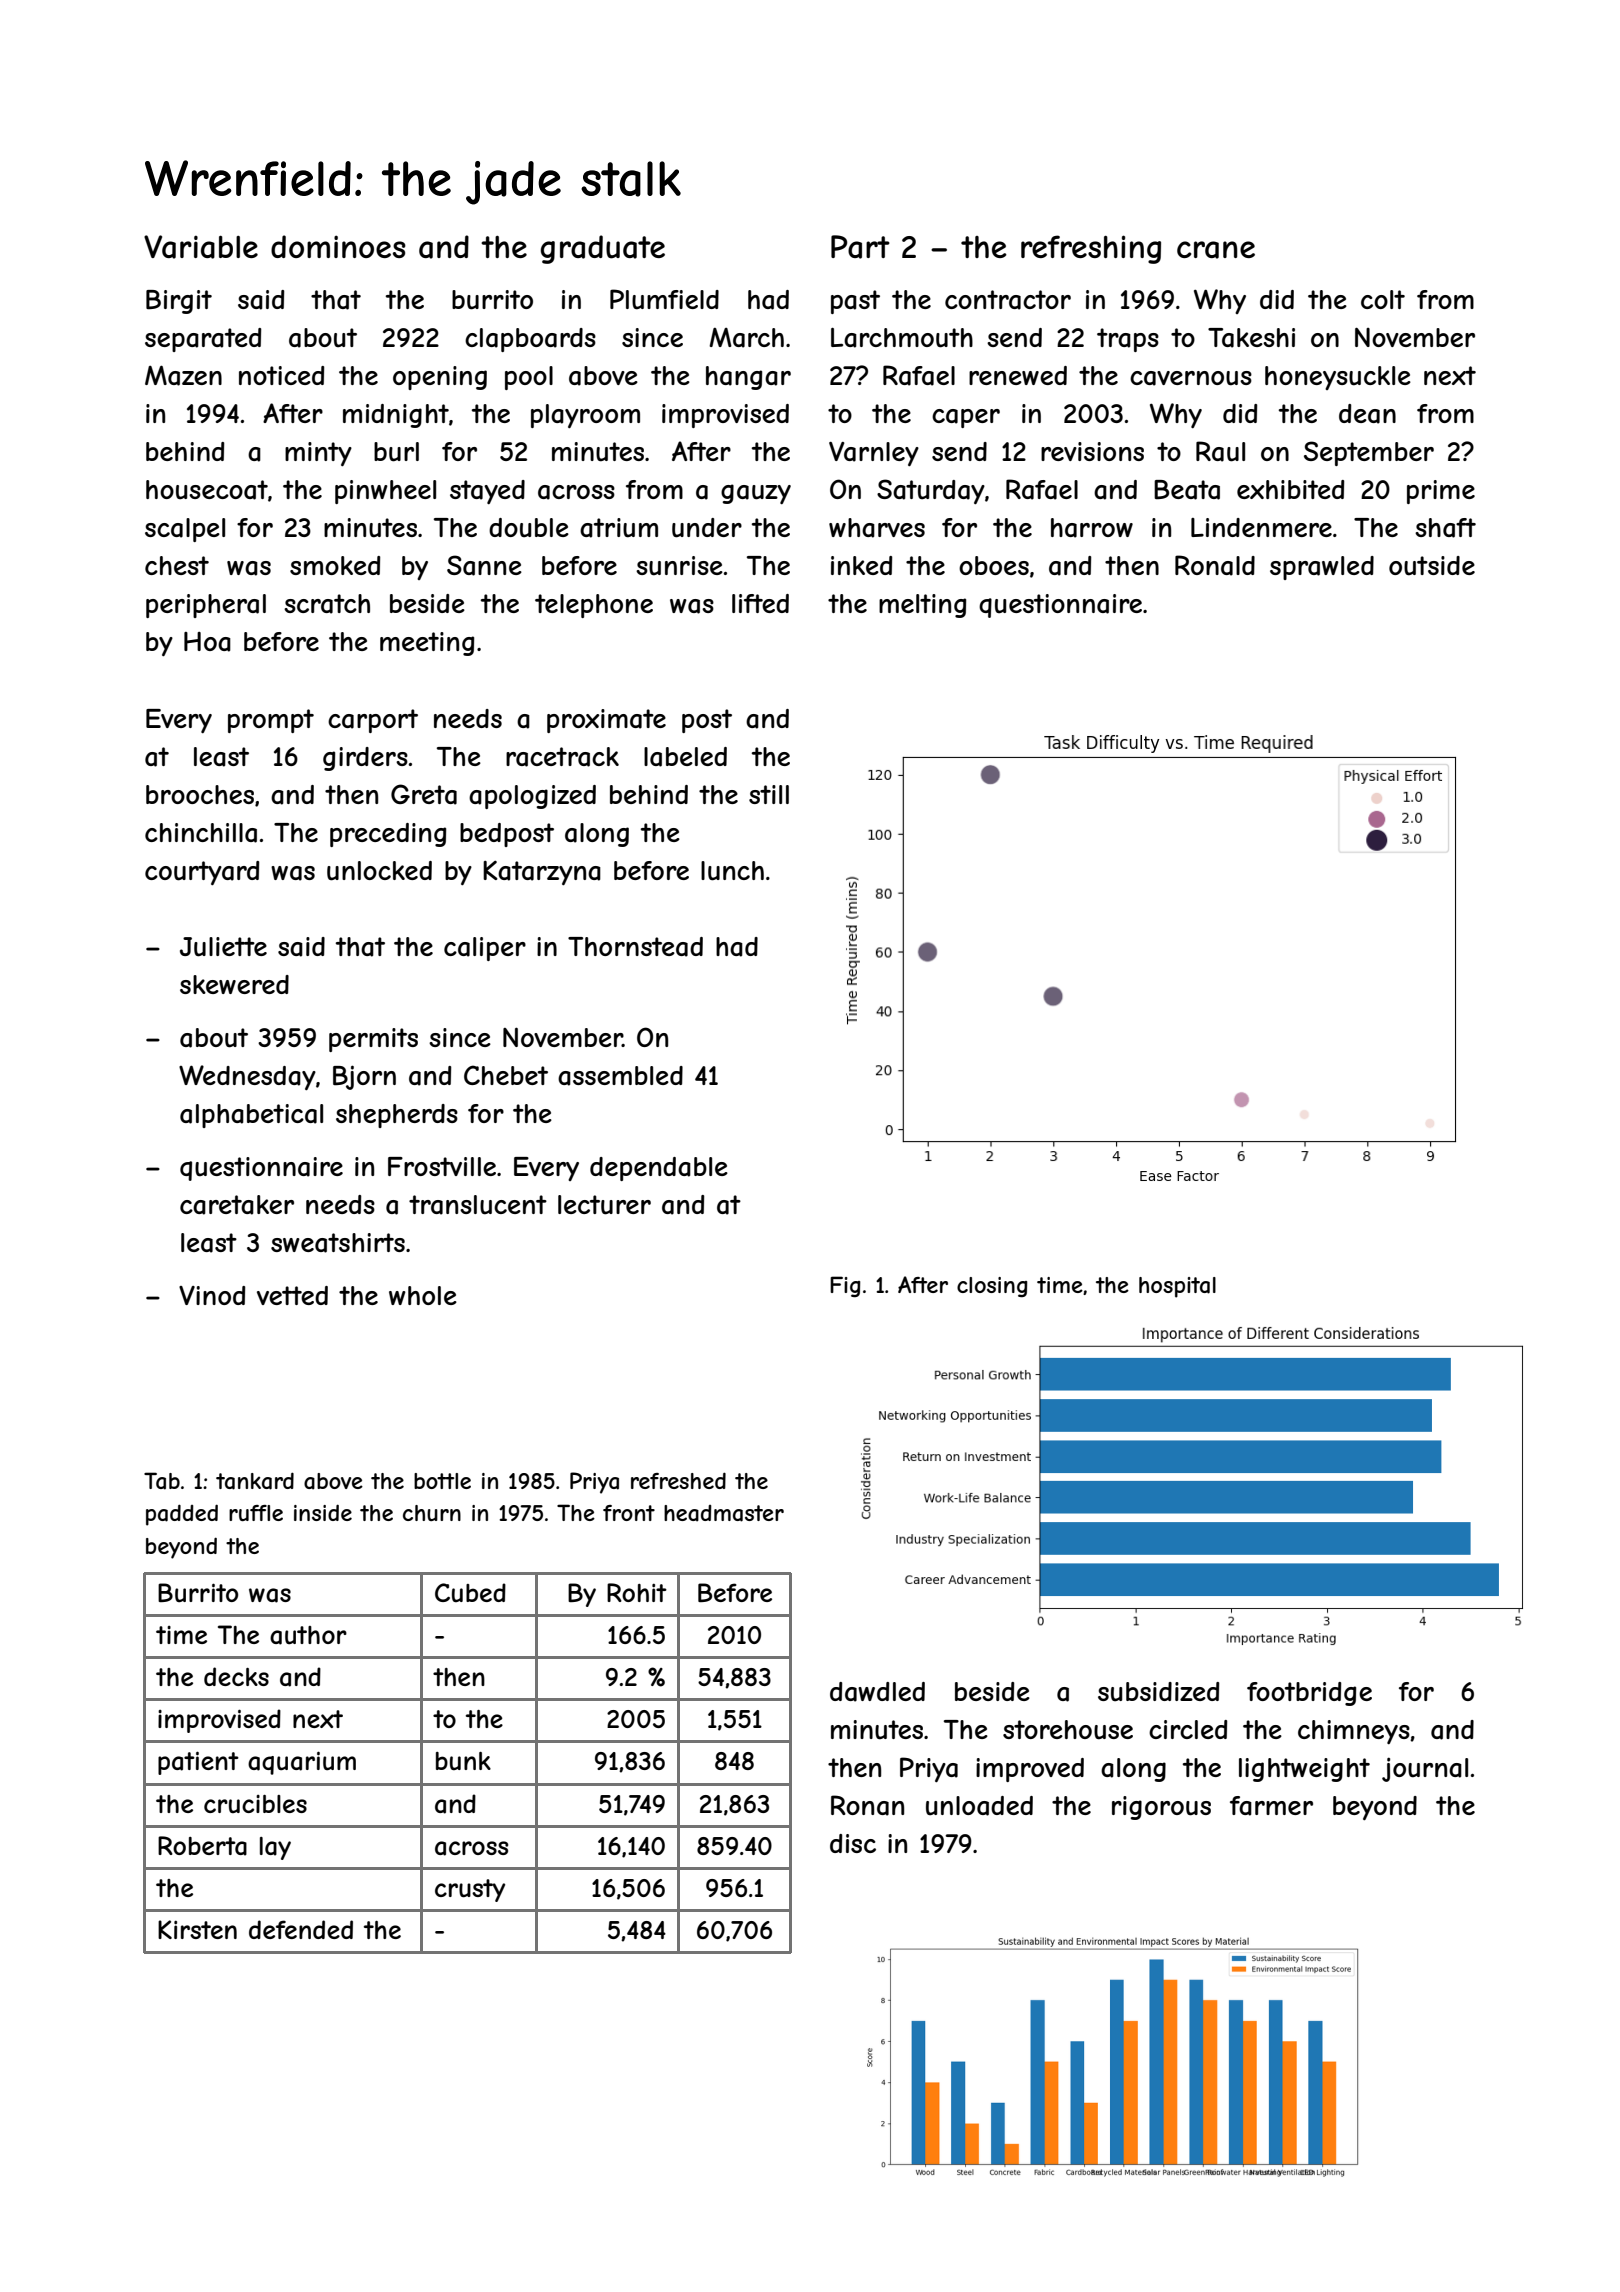 The image size is (1620, 2292). Describe the element at coordinates (470, 1890) in the screenshot. I see `crusty` at that location.
